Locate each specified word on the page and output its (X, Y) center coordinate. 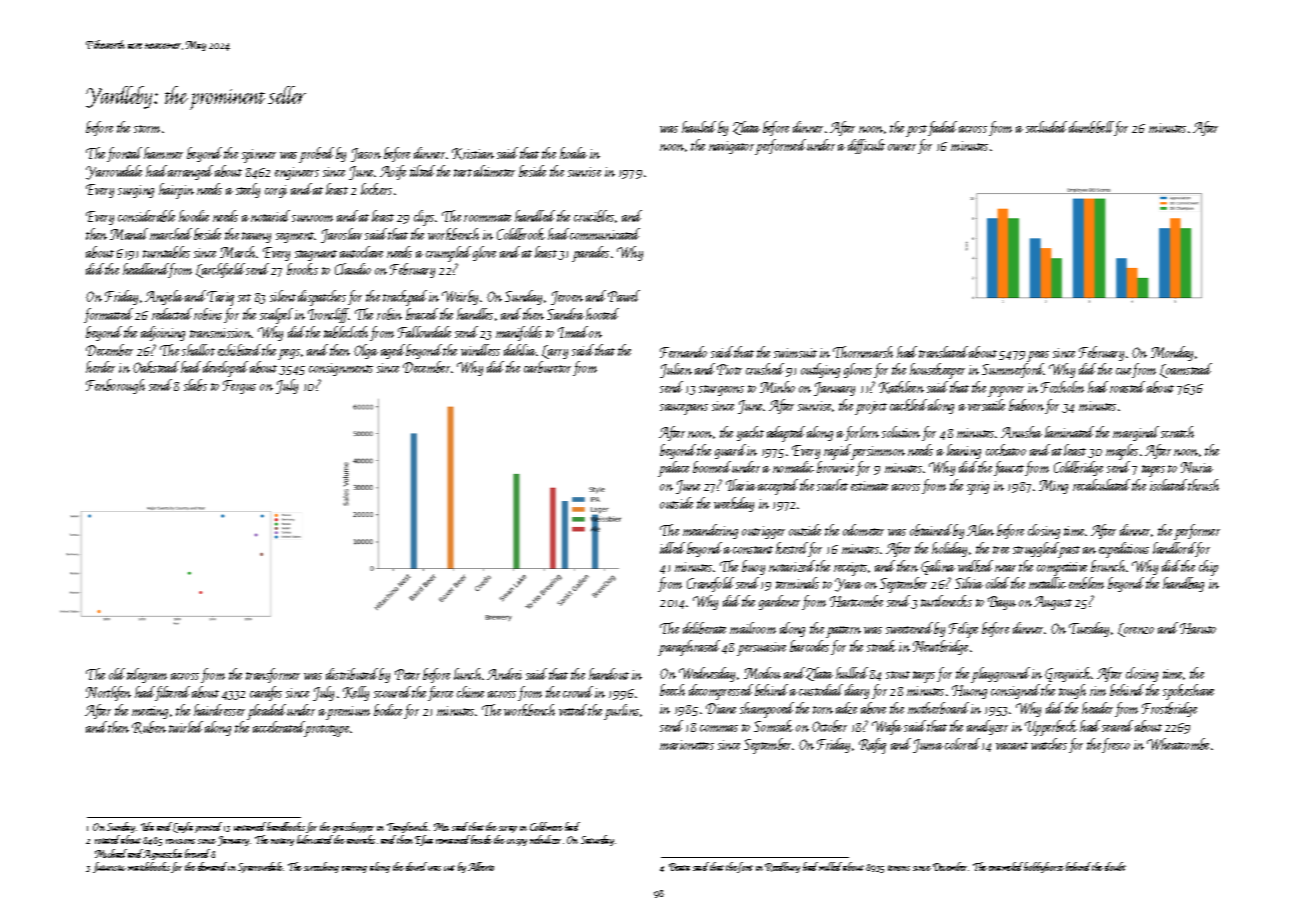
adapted (786, 434)
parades (590, 254)
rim (1098, 691)
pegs (289, 354)
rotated (107, 839)
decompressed (721, 692)
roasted (1127, 387)
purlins (621, 712)
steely (248, 190)
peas (1038, 356)
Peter (407, 674)
